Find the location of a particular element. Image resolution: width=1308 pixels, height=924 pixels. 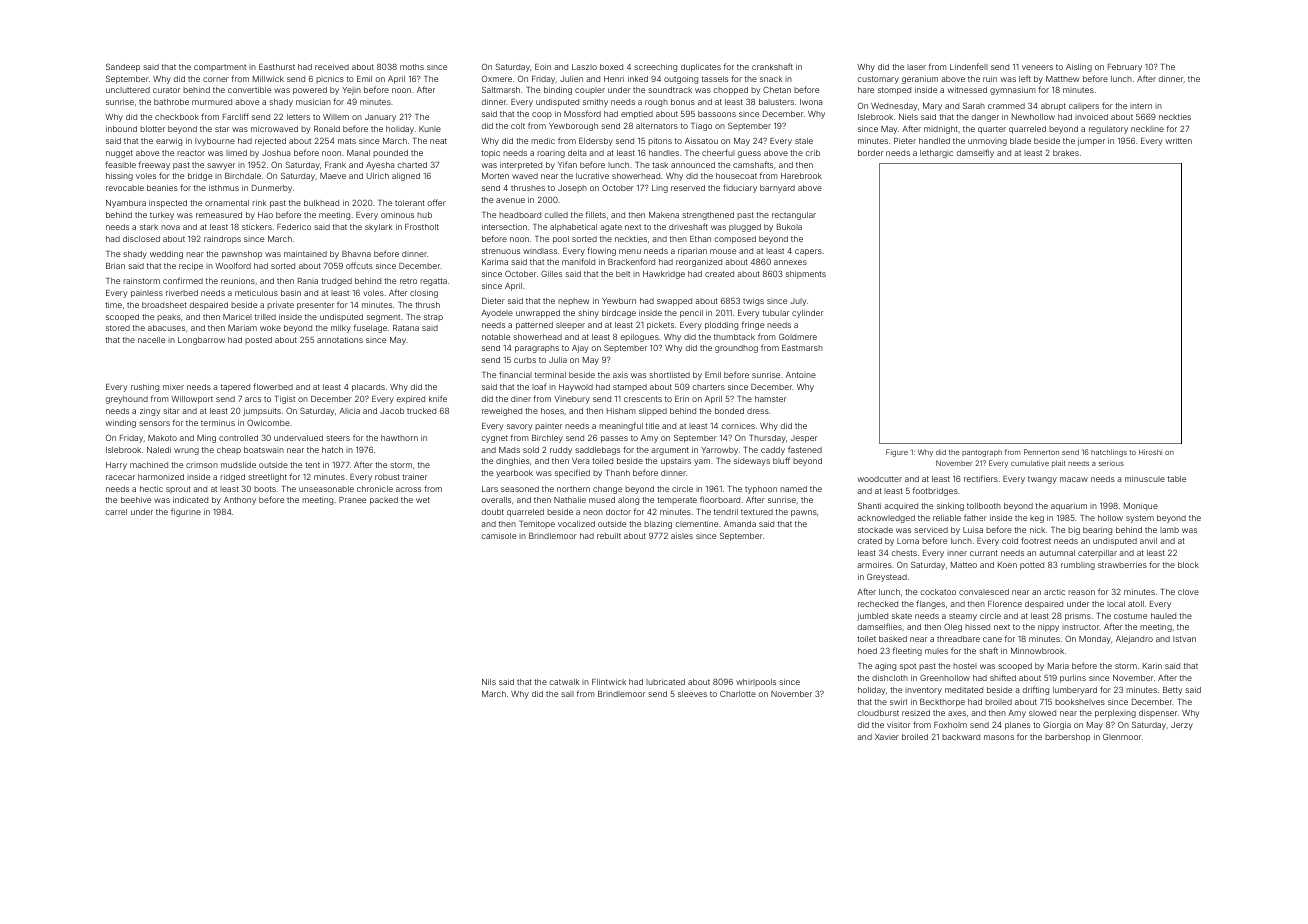

Eoin is located at coordinates (543, 67).
